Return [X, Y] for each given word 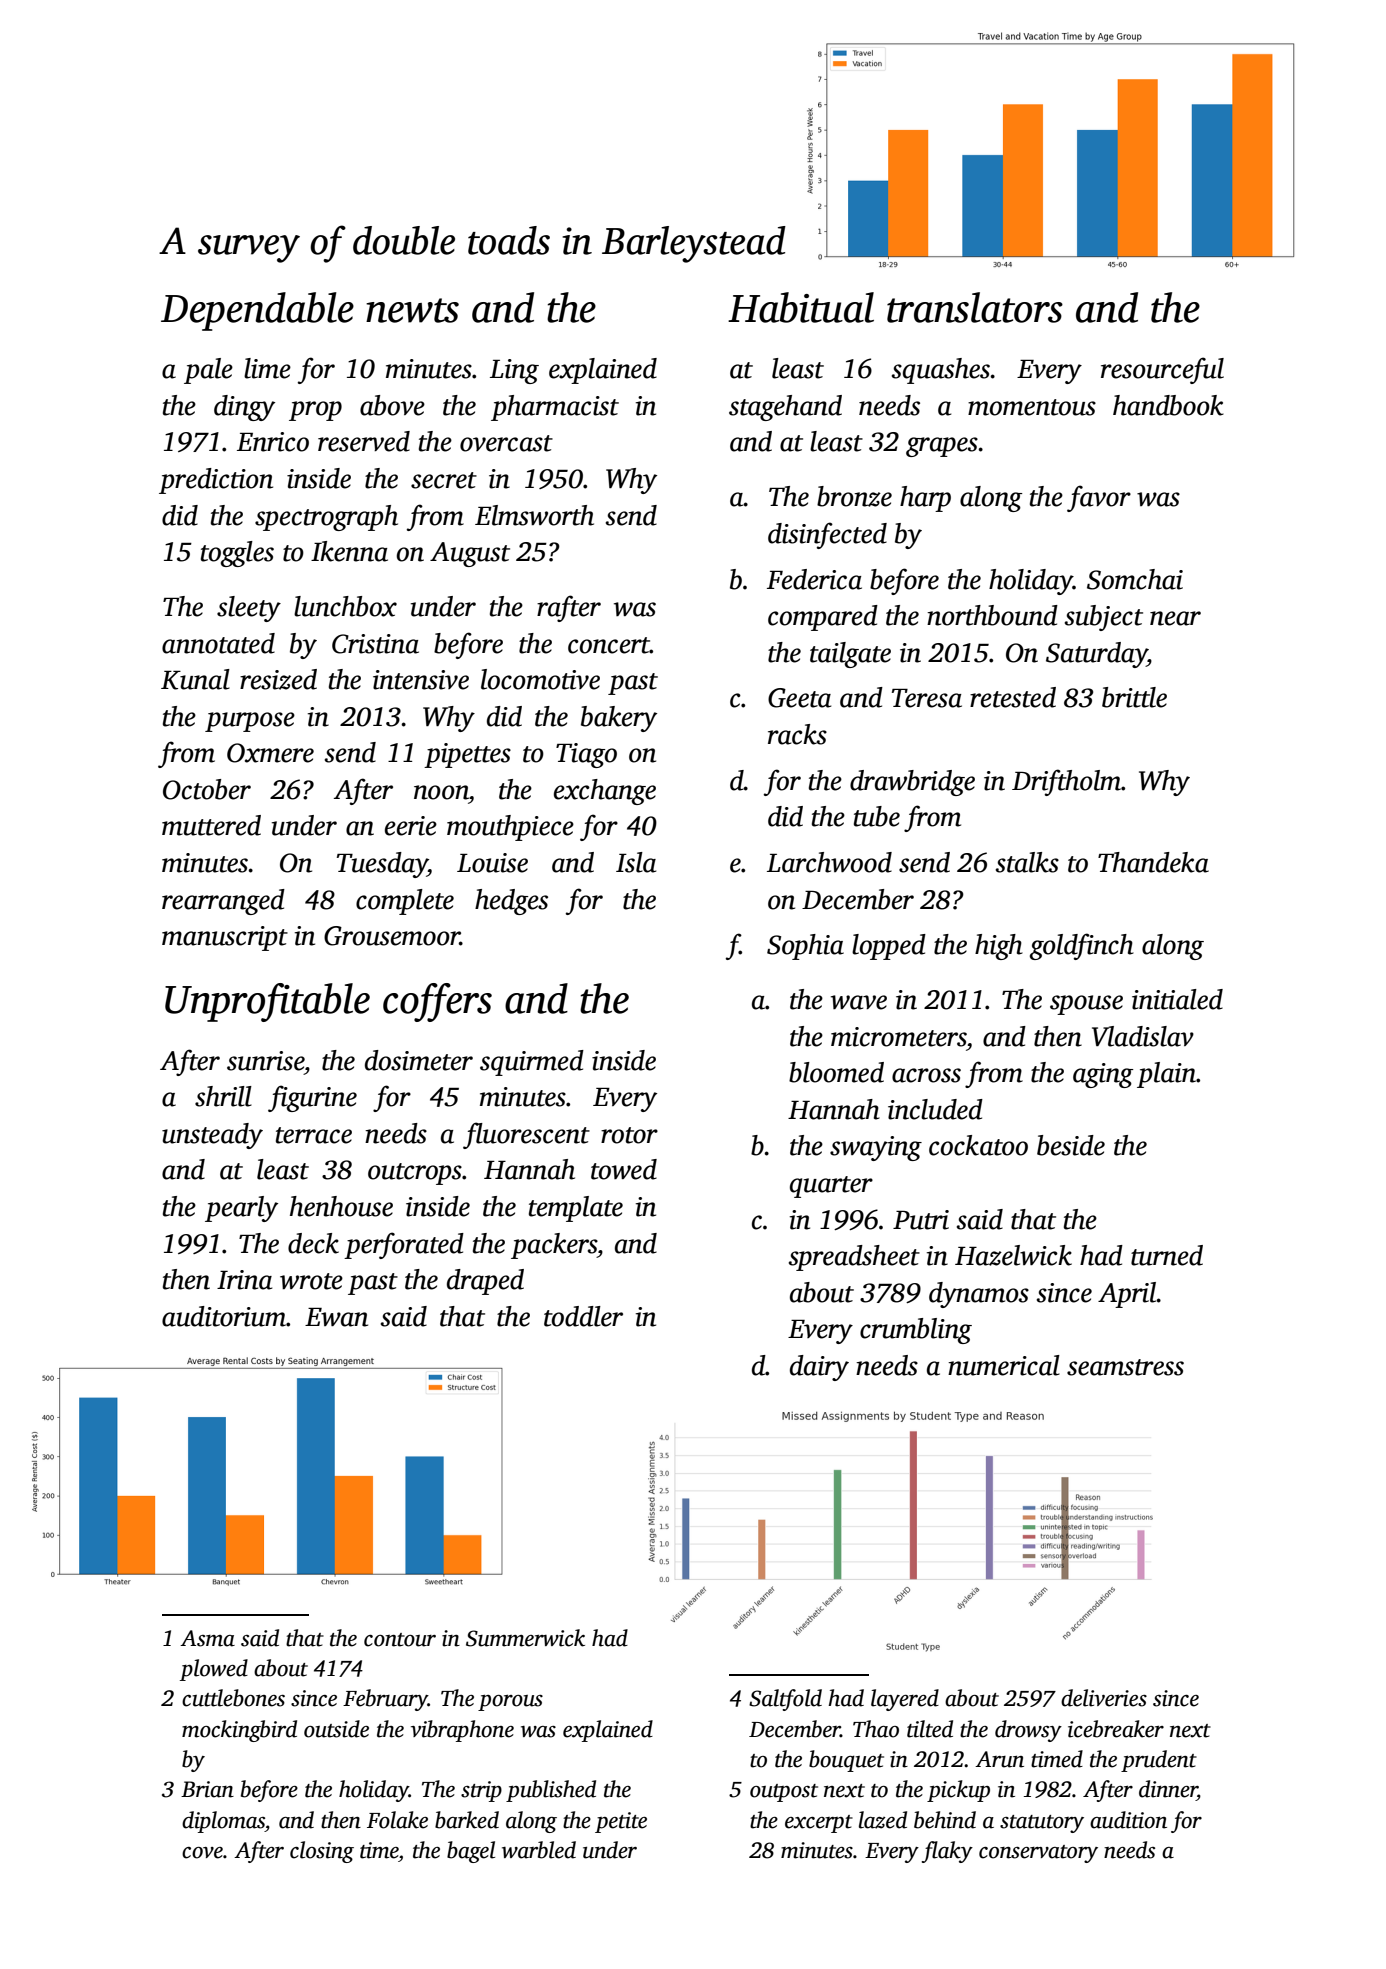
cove [202, 1853]
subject [1103, 618]
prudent [1159, 1761]
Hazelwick [1013, 1255]
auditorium [224, 1316]
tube [877, 816]
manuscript [225, 938]
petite [621, 1822]
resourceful [1162, 370]
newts [412, 310]
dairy [819, 1368]
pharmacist [555, 408]
